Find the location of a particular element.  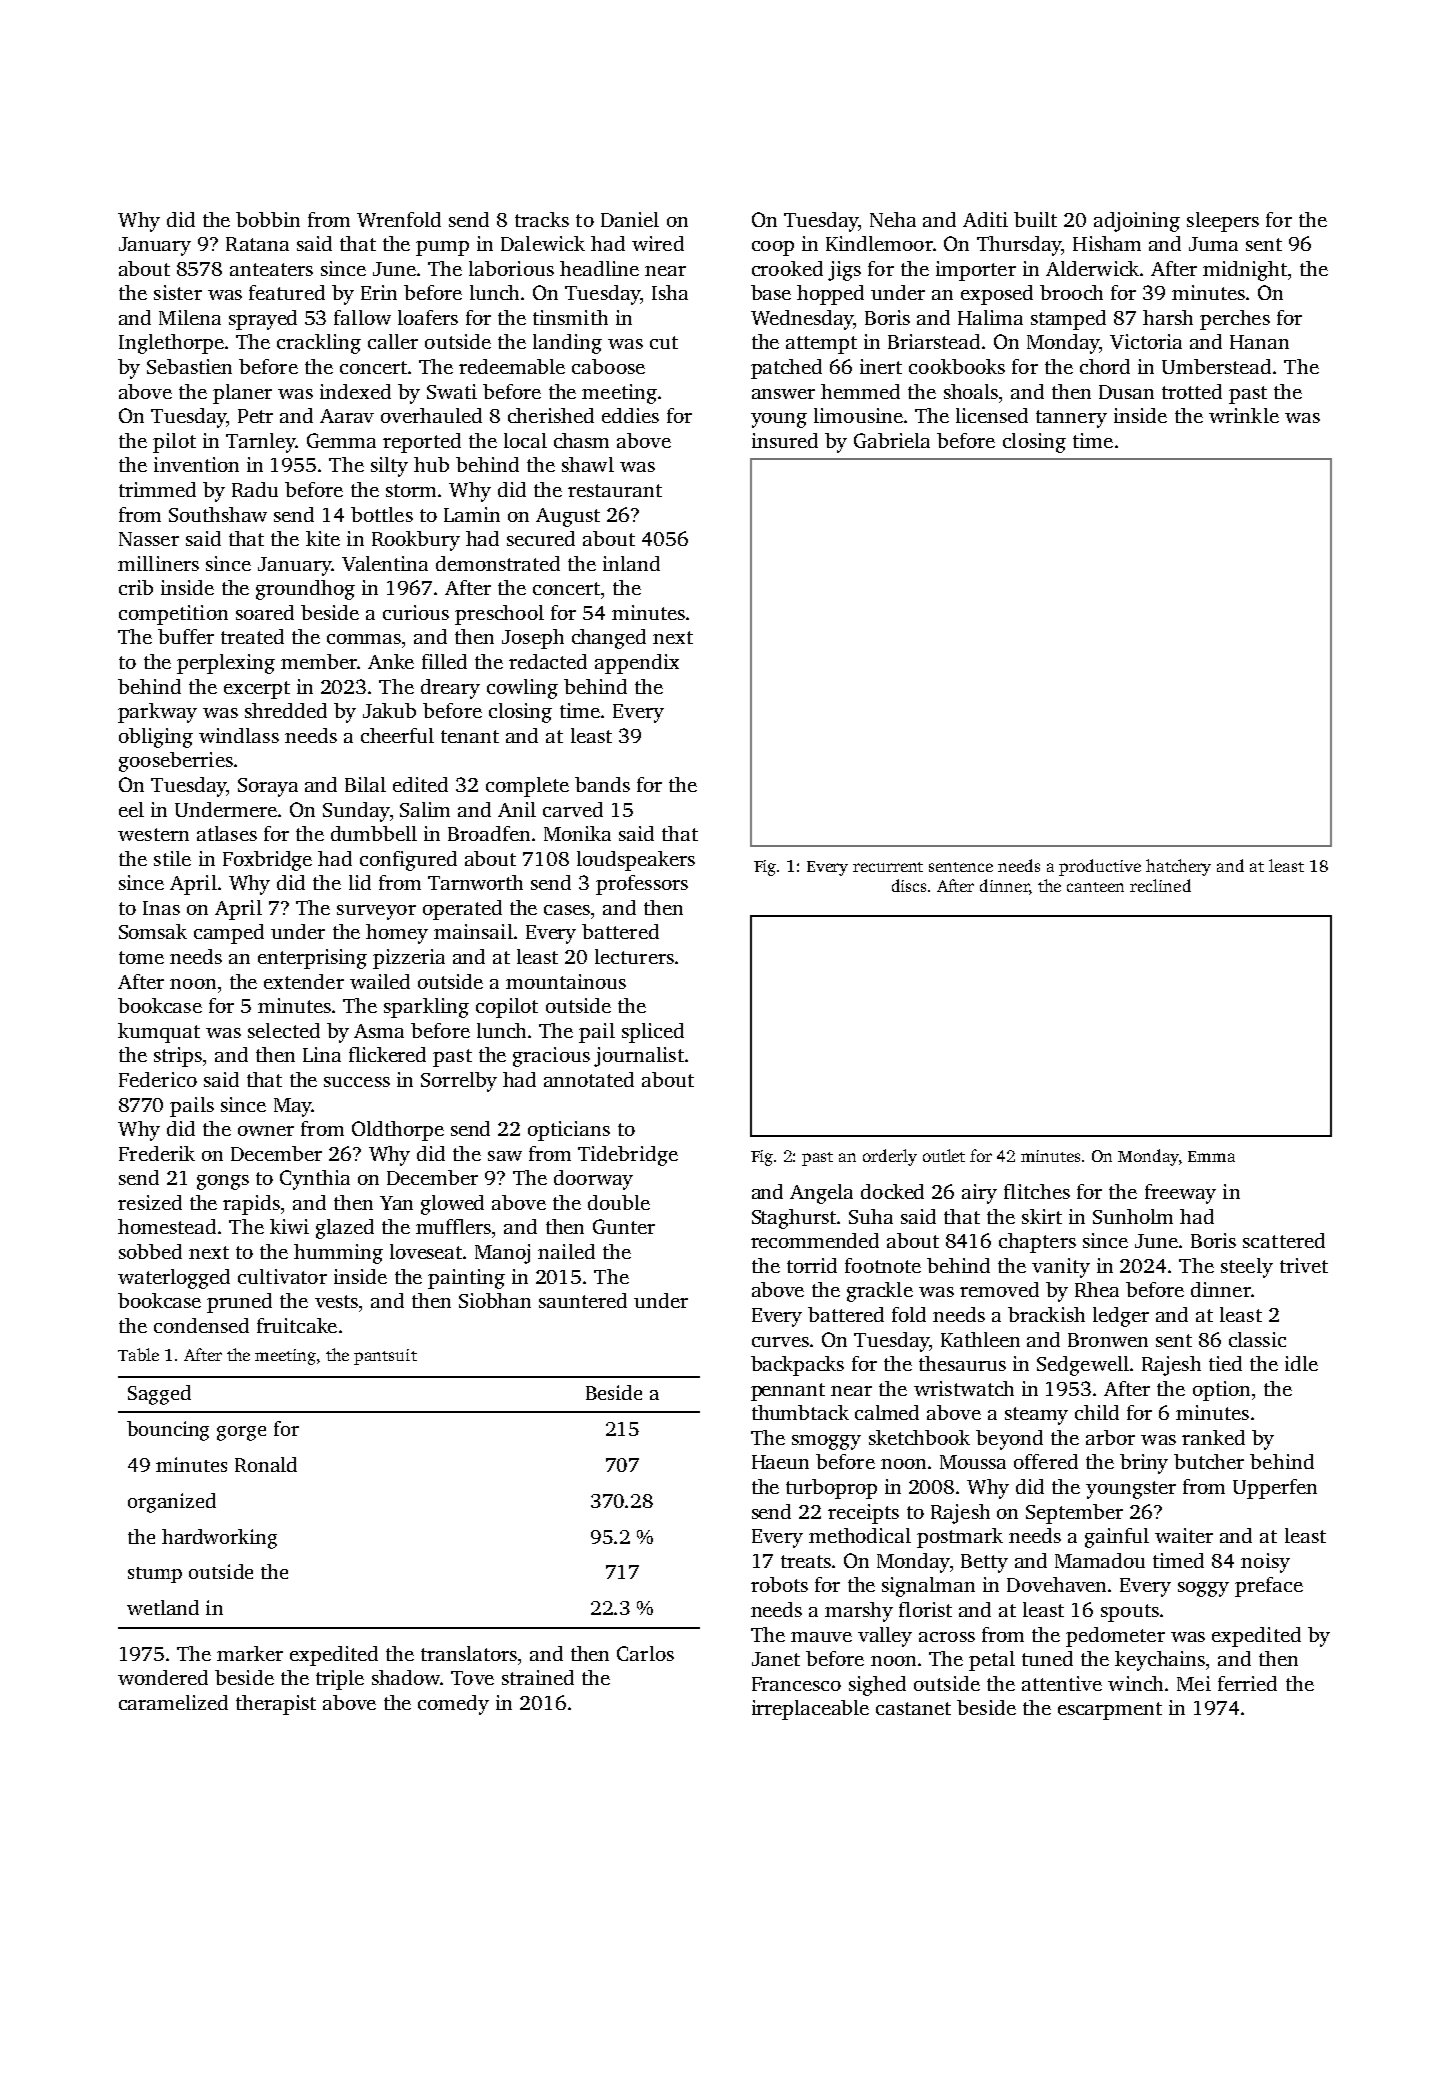

soared is located at coordinates (265, 612).
